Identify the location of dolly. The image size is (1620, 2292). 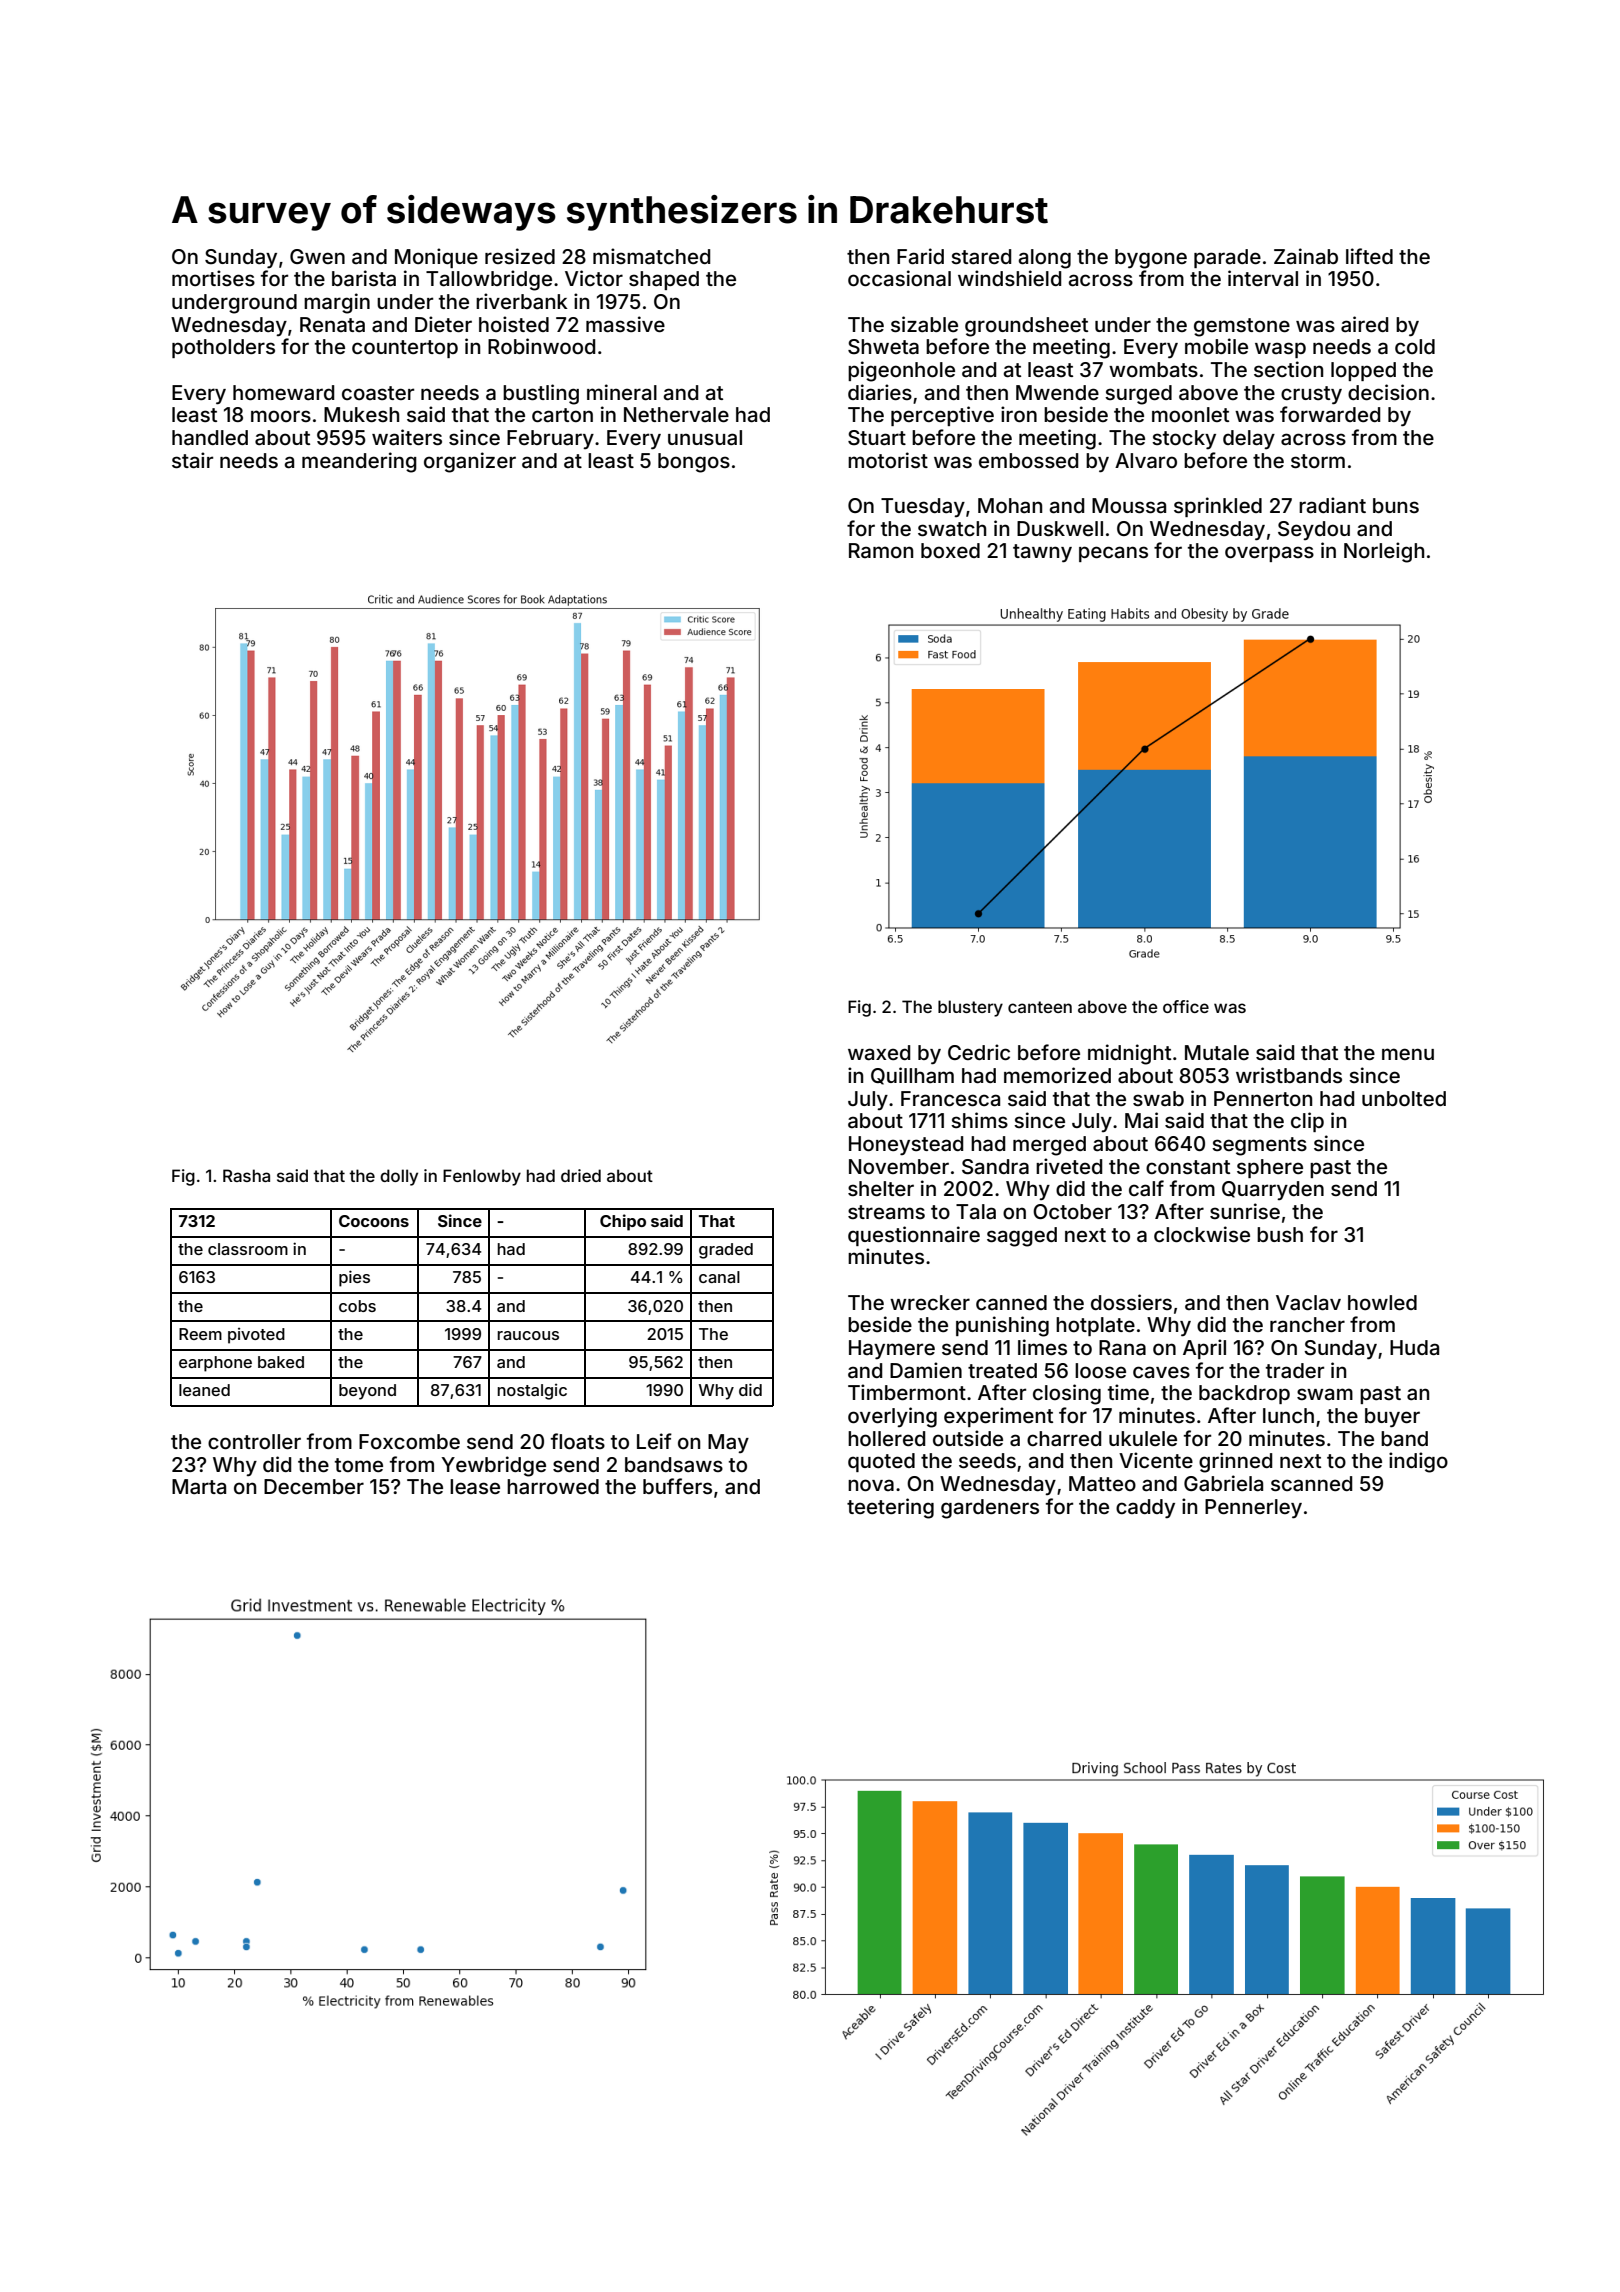
(399, 1177).
